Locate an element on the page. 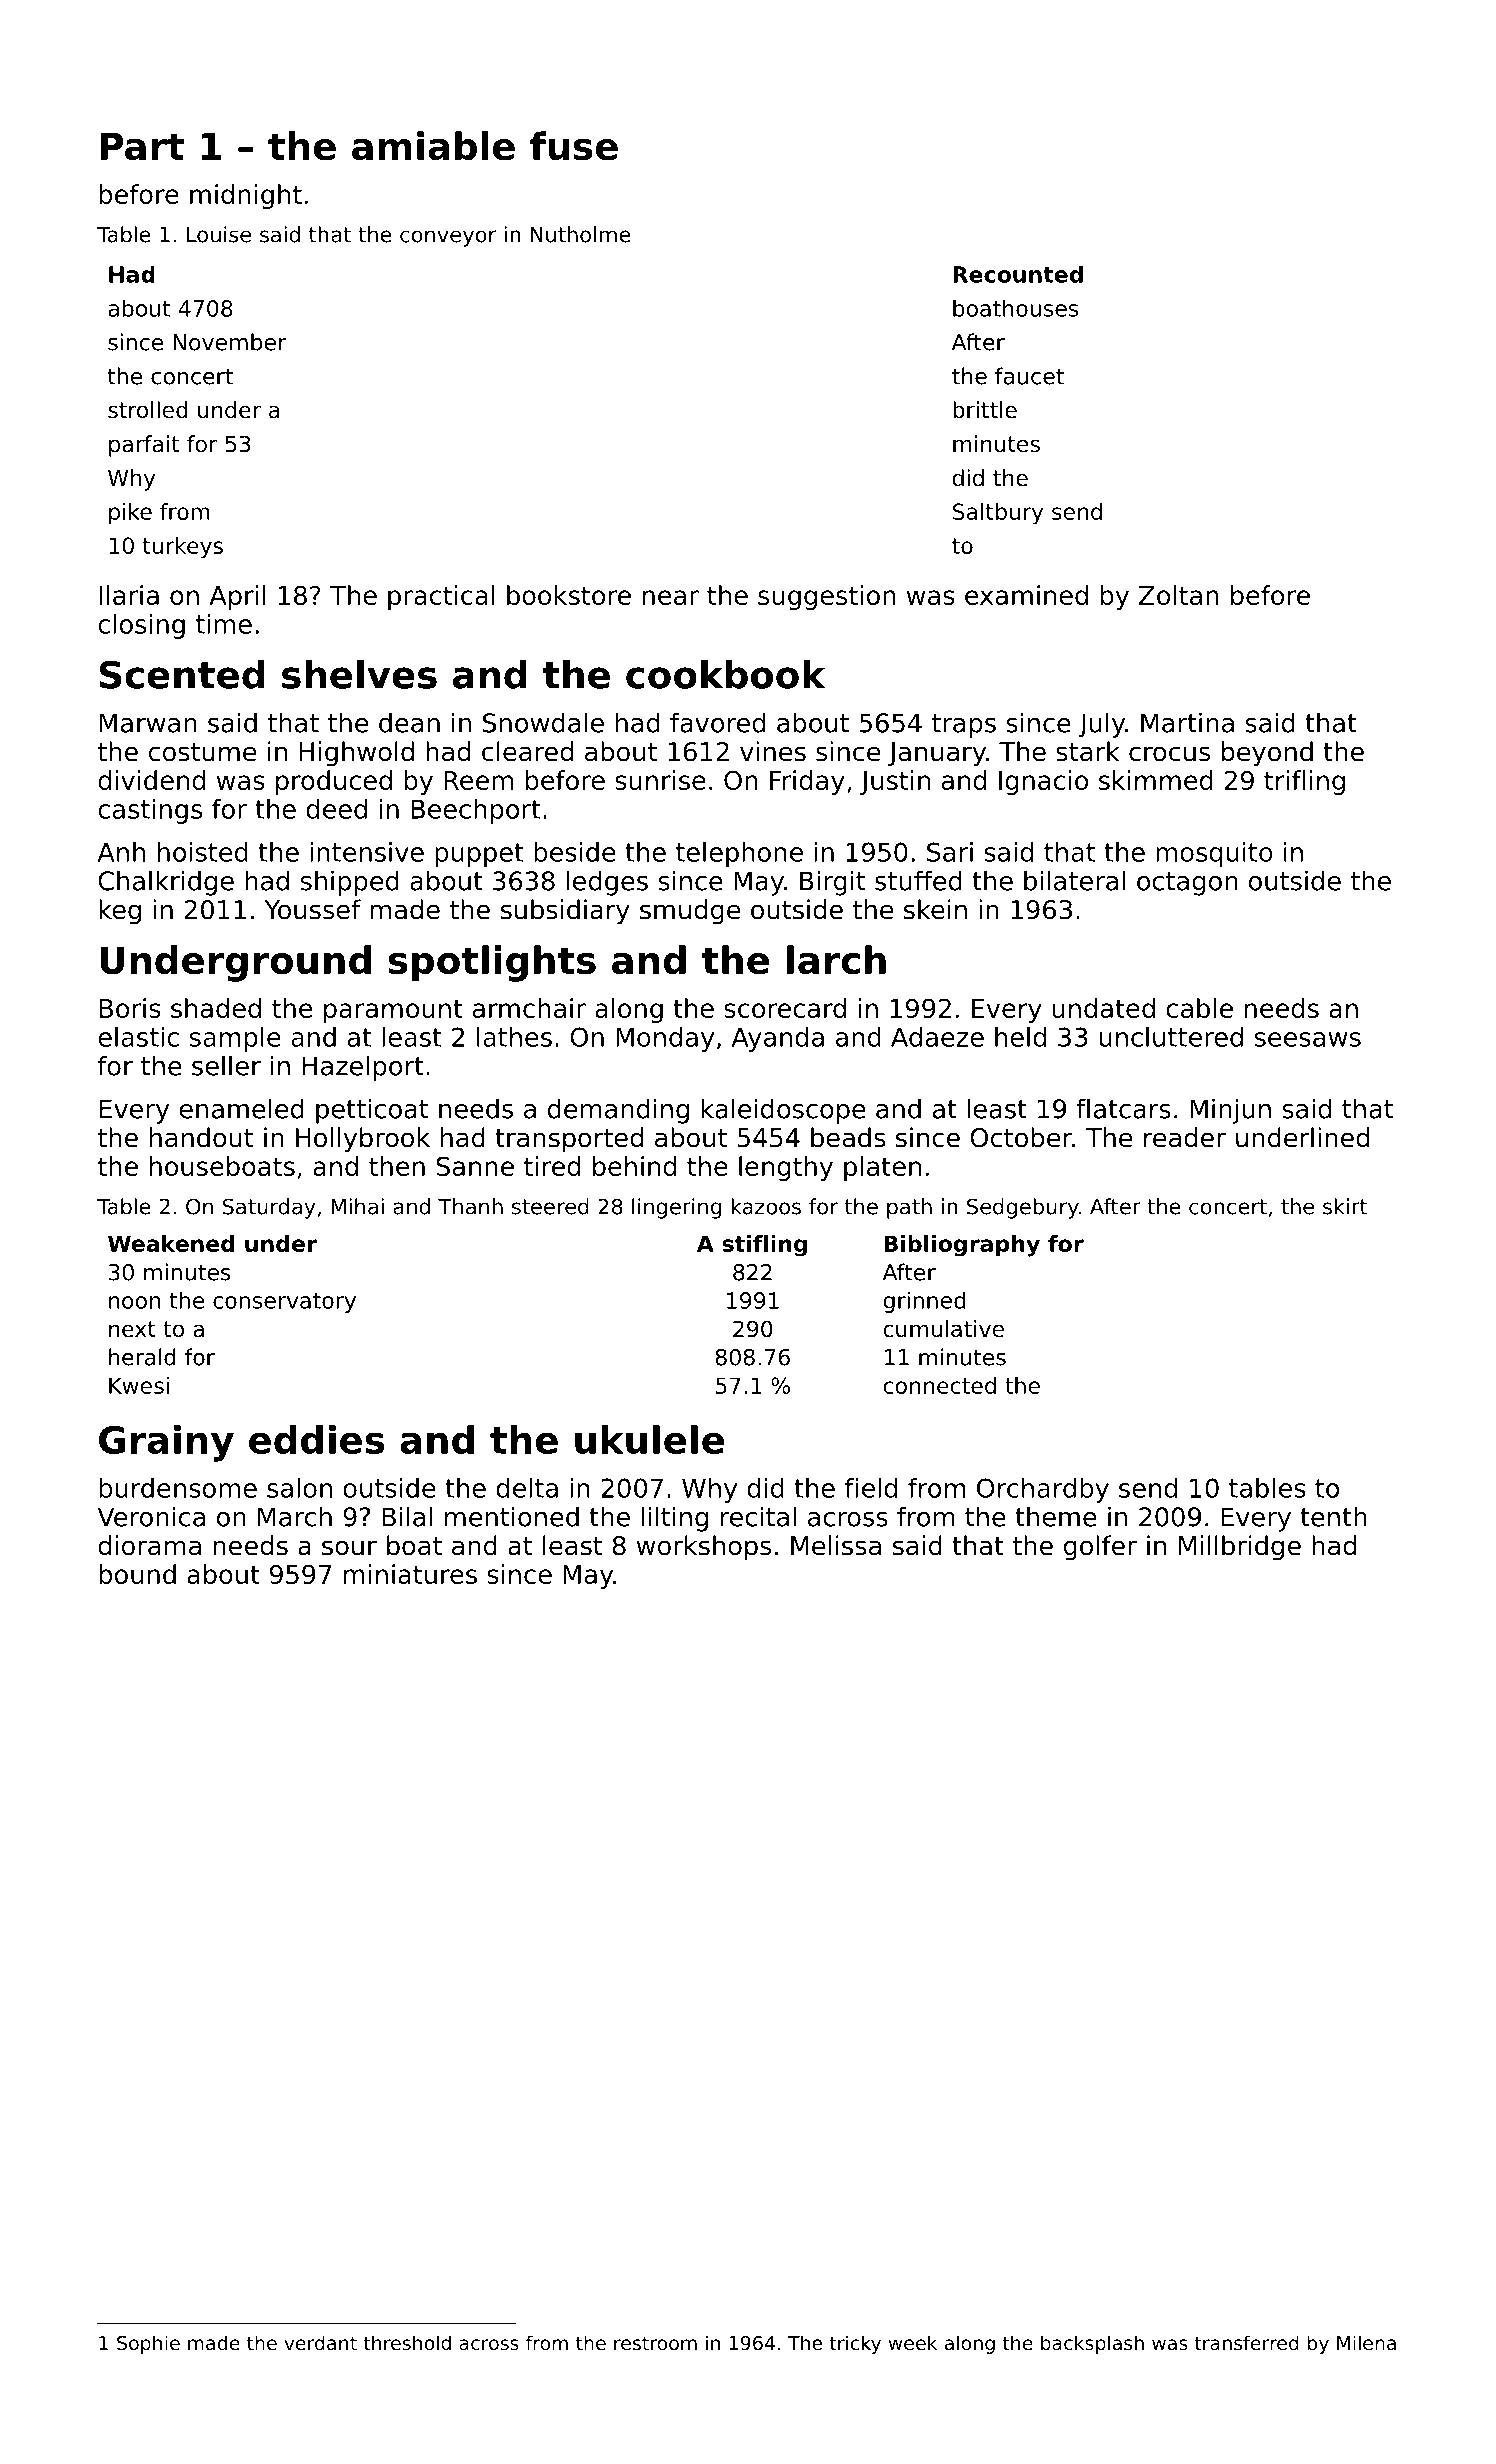 The width and height of the image is (1496, 2464). subsidiary is located at coordinates (565, 912).
